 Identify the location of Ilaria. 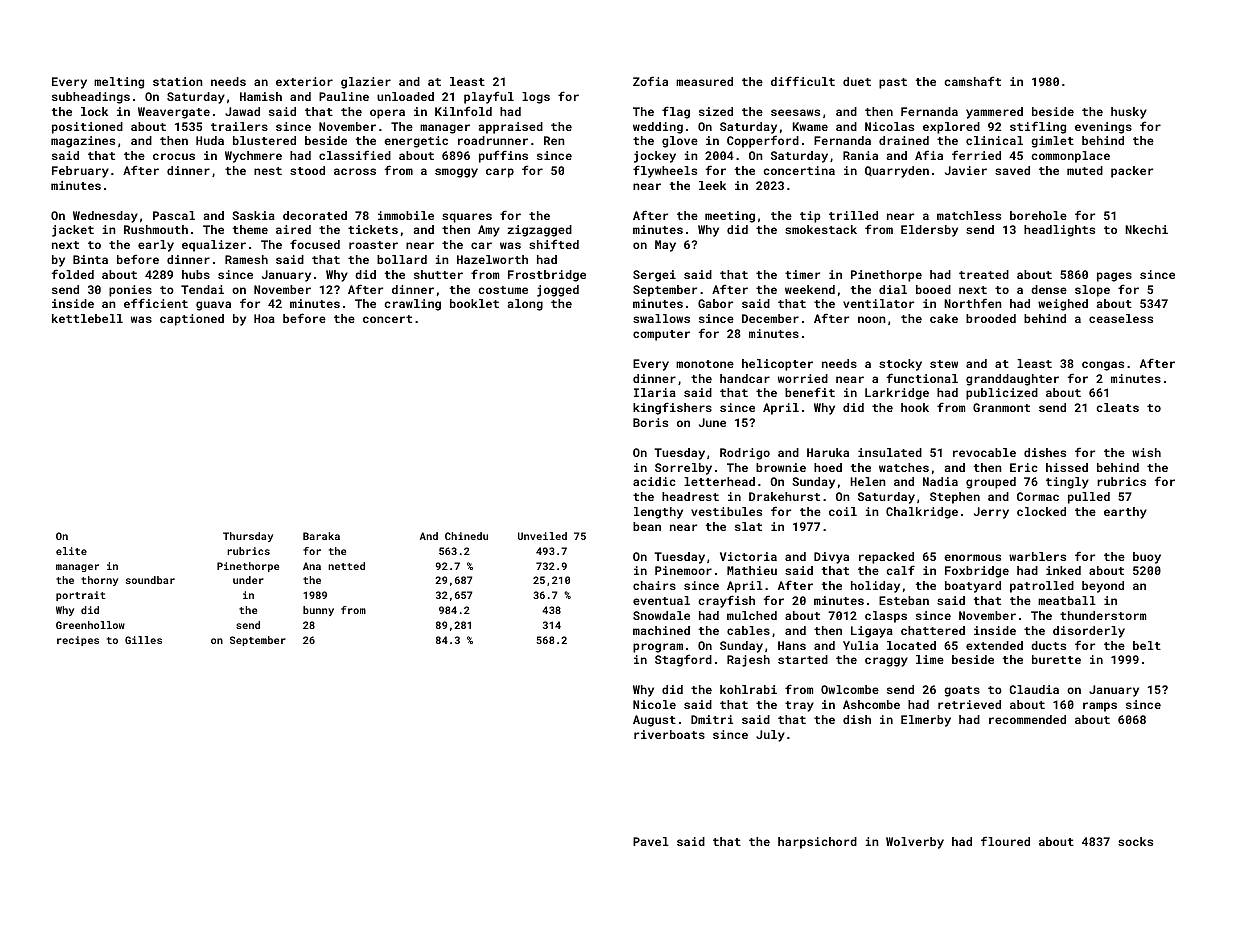
(655, 392).
